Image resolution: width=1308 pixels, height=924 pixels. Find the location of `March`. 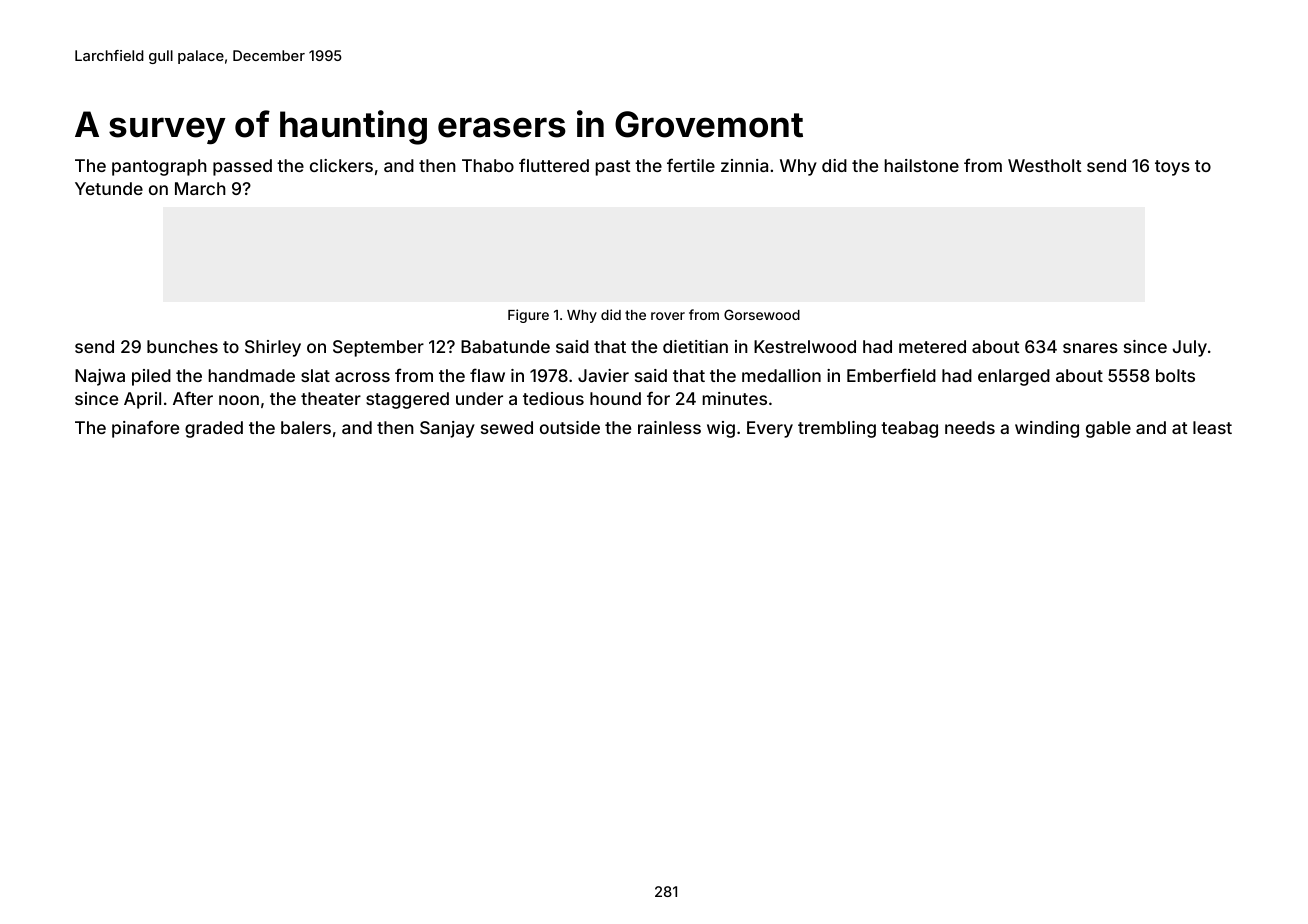

March is located at coordinates (200, 188).
